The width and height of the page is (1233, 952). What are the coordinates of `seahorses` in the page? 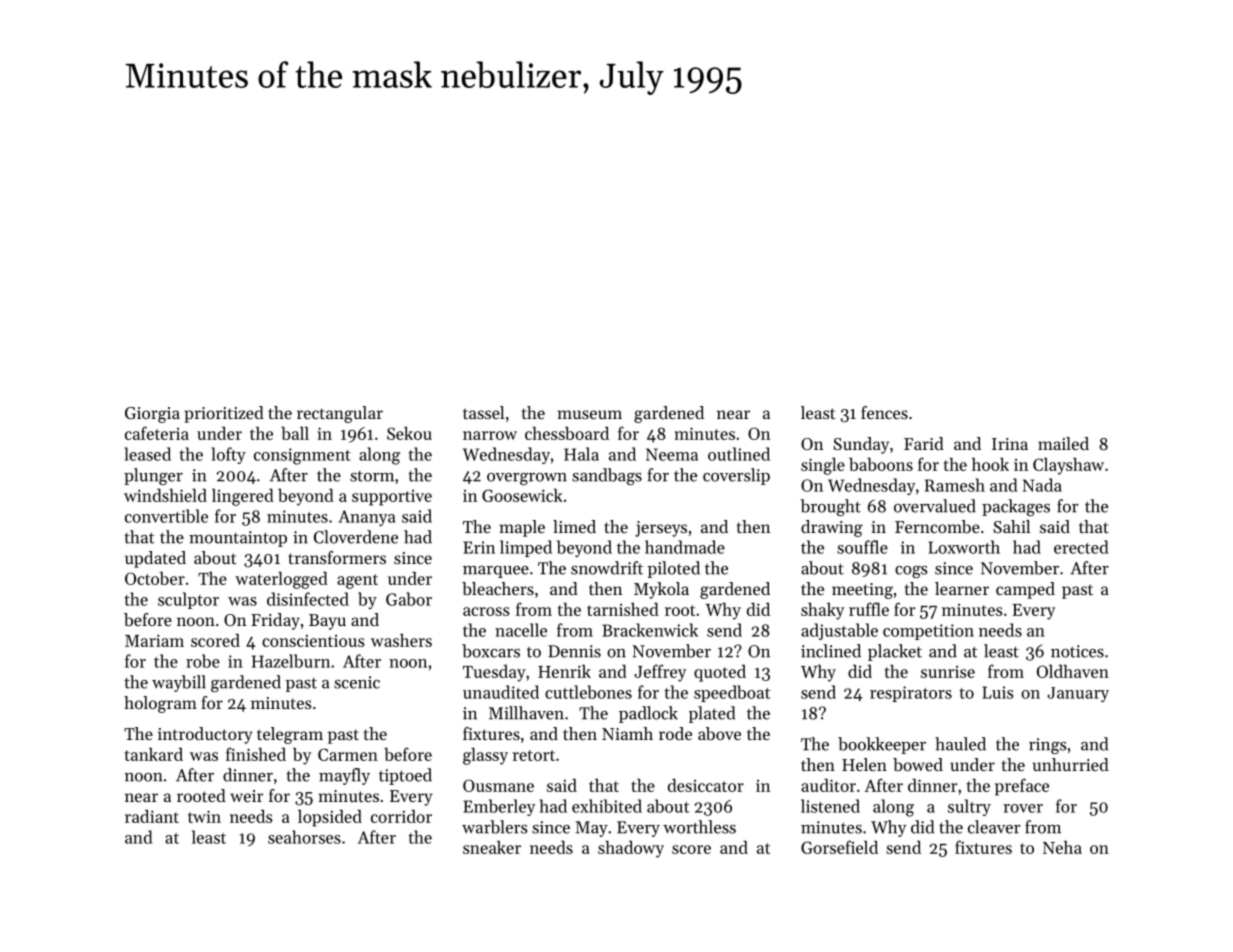 It's located at (304, 837).
